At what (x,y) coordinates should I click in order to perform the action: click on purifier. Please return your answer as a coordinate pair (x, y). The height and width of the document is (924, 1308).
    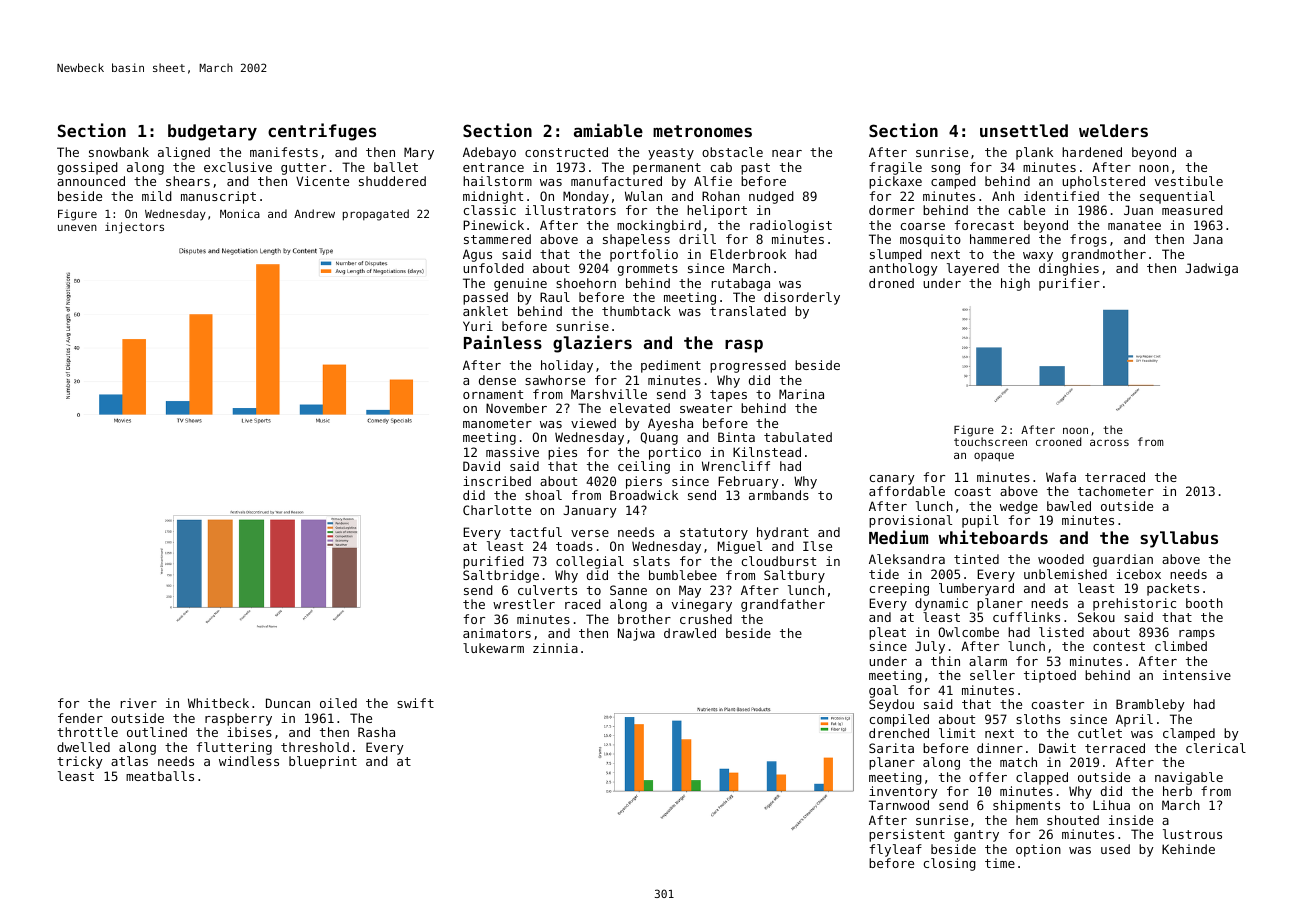
    Looking at the image, I should click on (1069, 284).
